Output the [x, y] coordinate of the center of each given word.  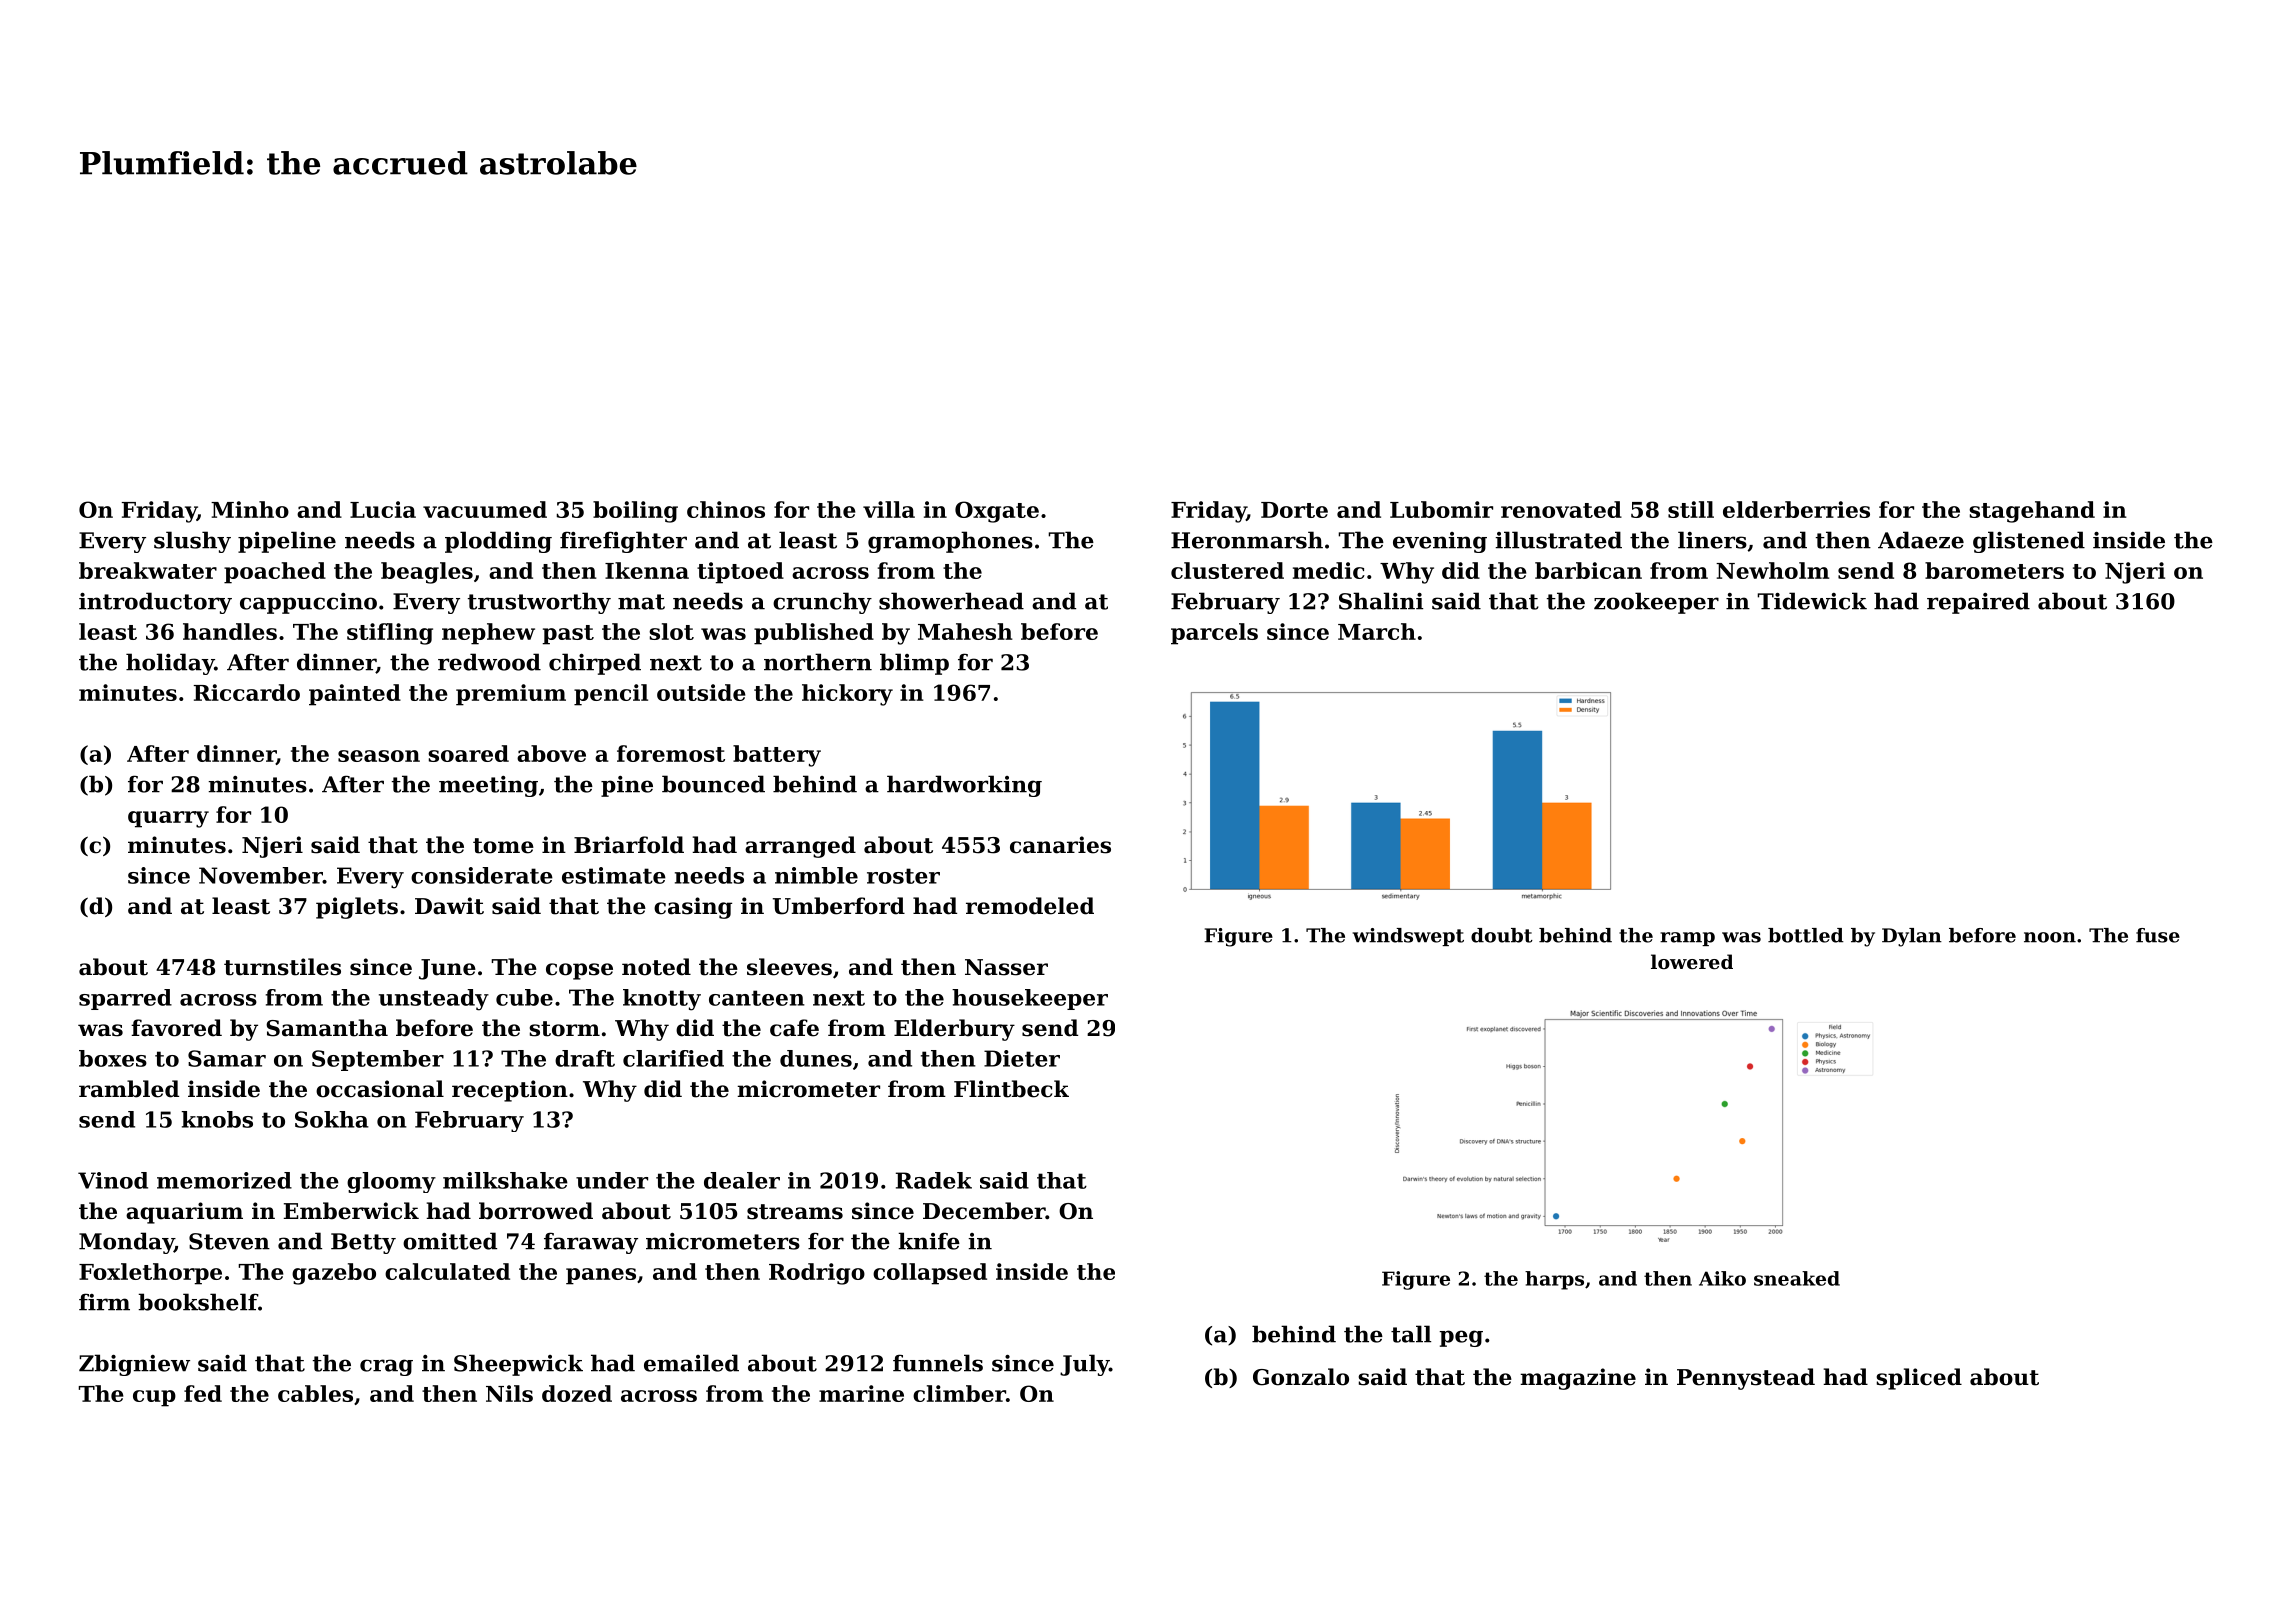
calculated [447, 1271]
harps [1554, 1280]
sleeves [789, 967]
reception [510, 1091]
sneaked [1797, 1278]
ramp [1687, 939]
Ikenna [647, 570]
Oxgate [997, 512]
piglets [357, 908]
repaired [1978, 603]
